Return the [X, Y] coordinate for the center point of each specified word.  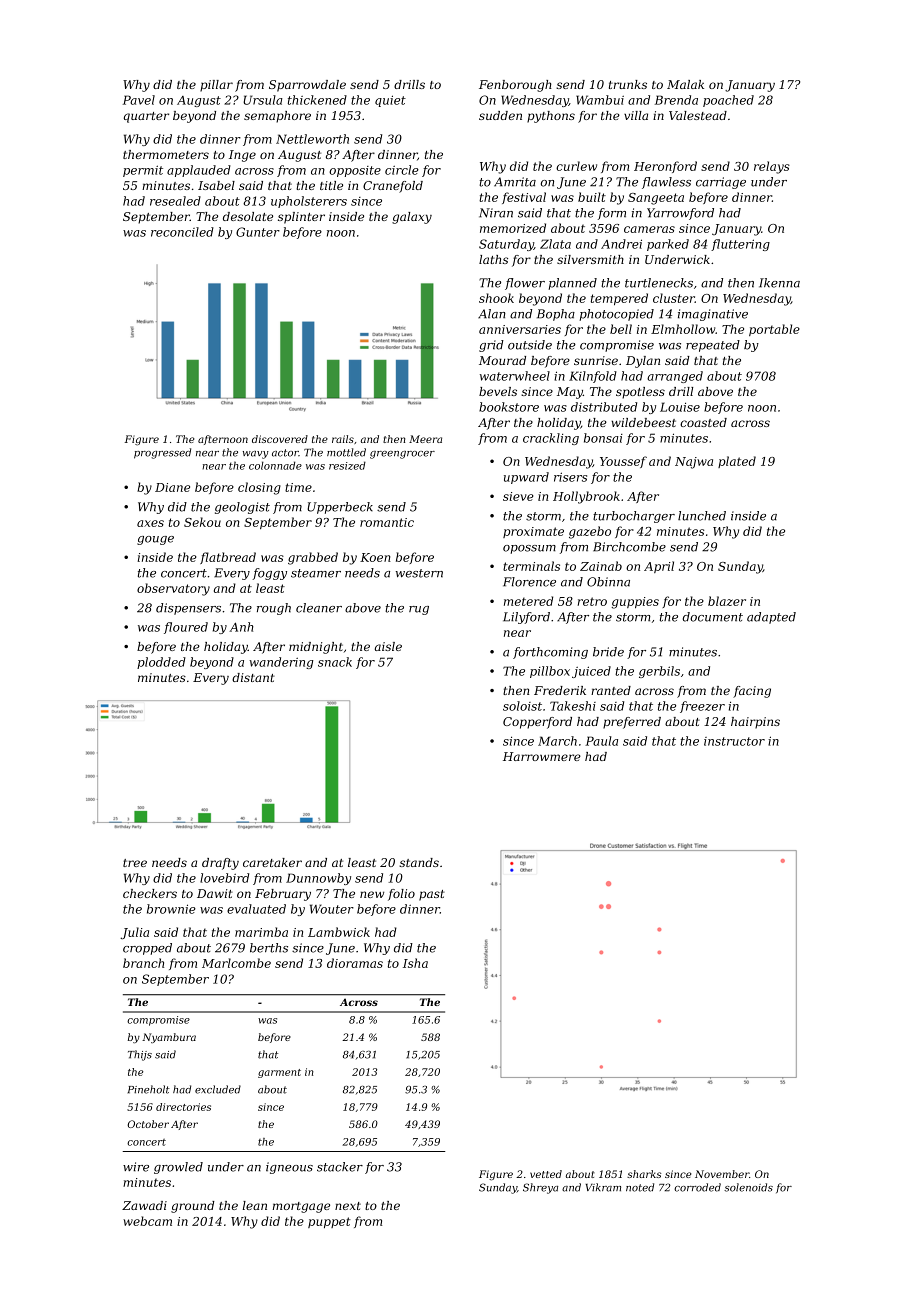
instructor [734, 741]
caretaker [272, 862]
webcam [147, 1221]
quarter [146, 117]
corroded [697, 1187]
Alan [492, 314]
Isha [415, 963]
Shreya [540, 1188]
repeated [713, 346]
